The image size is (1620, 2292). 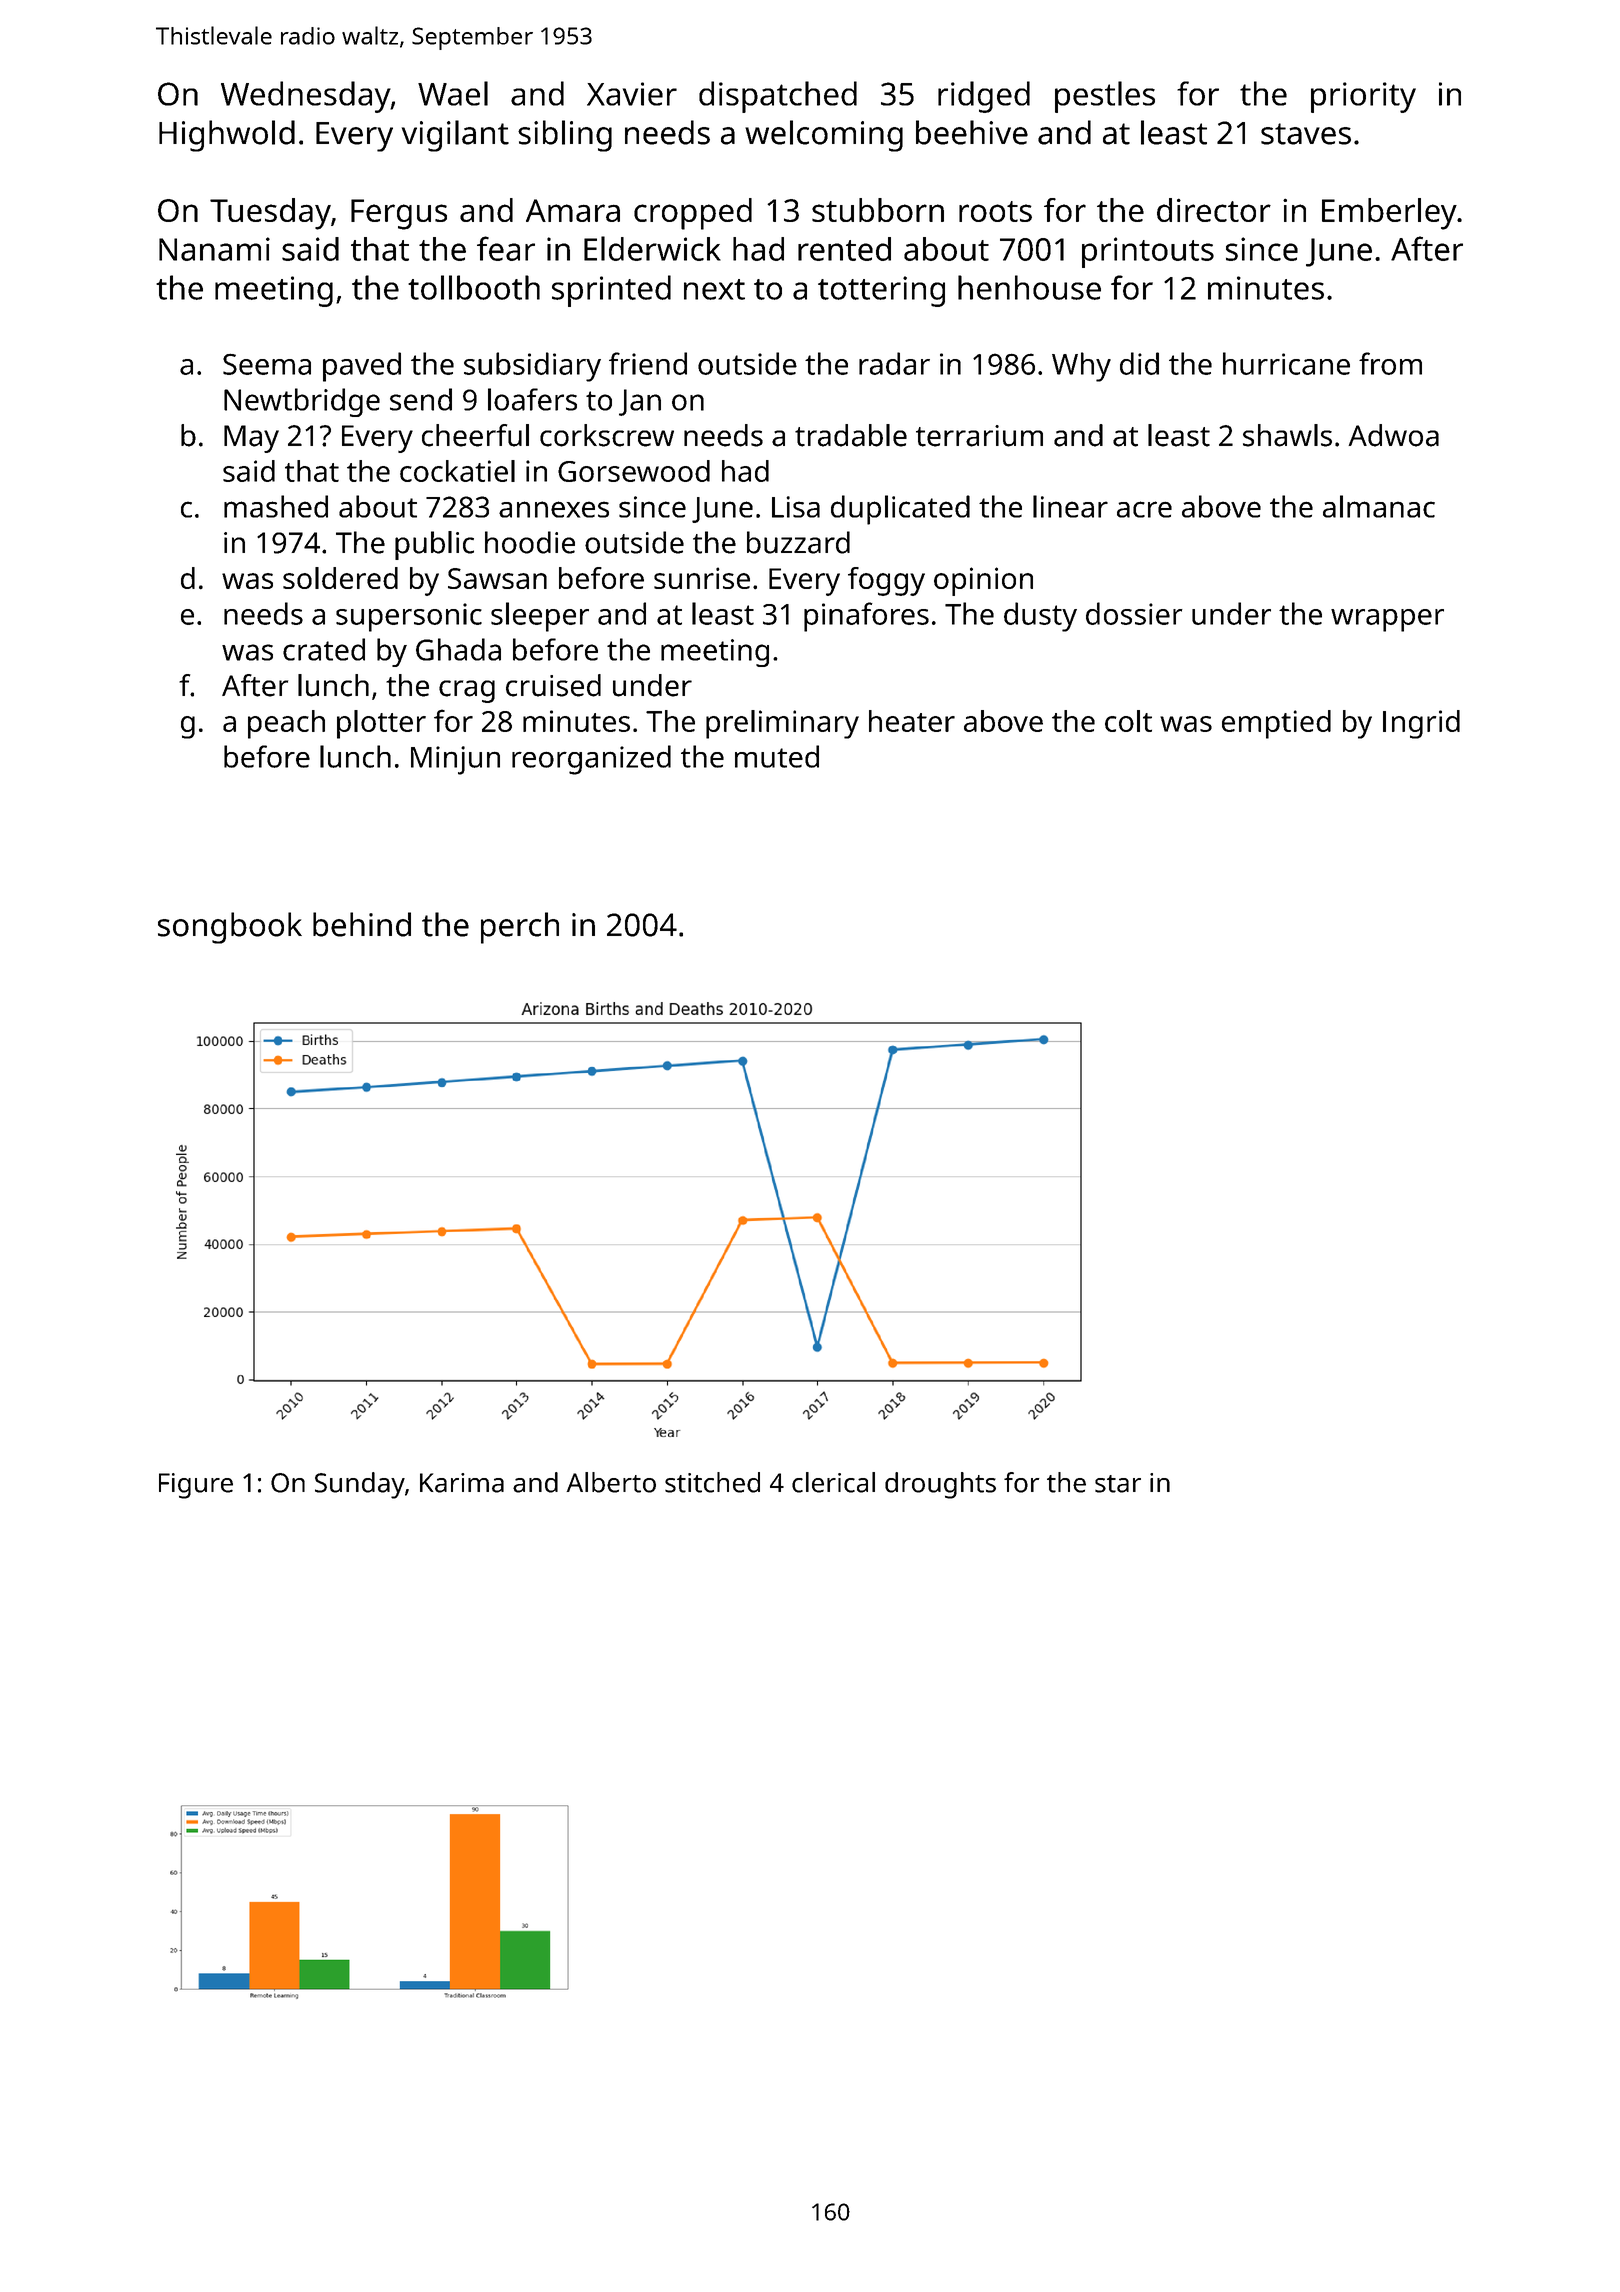 I want to click on Karima, so click(x=462, y=1483).
